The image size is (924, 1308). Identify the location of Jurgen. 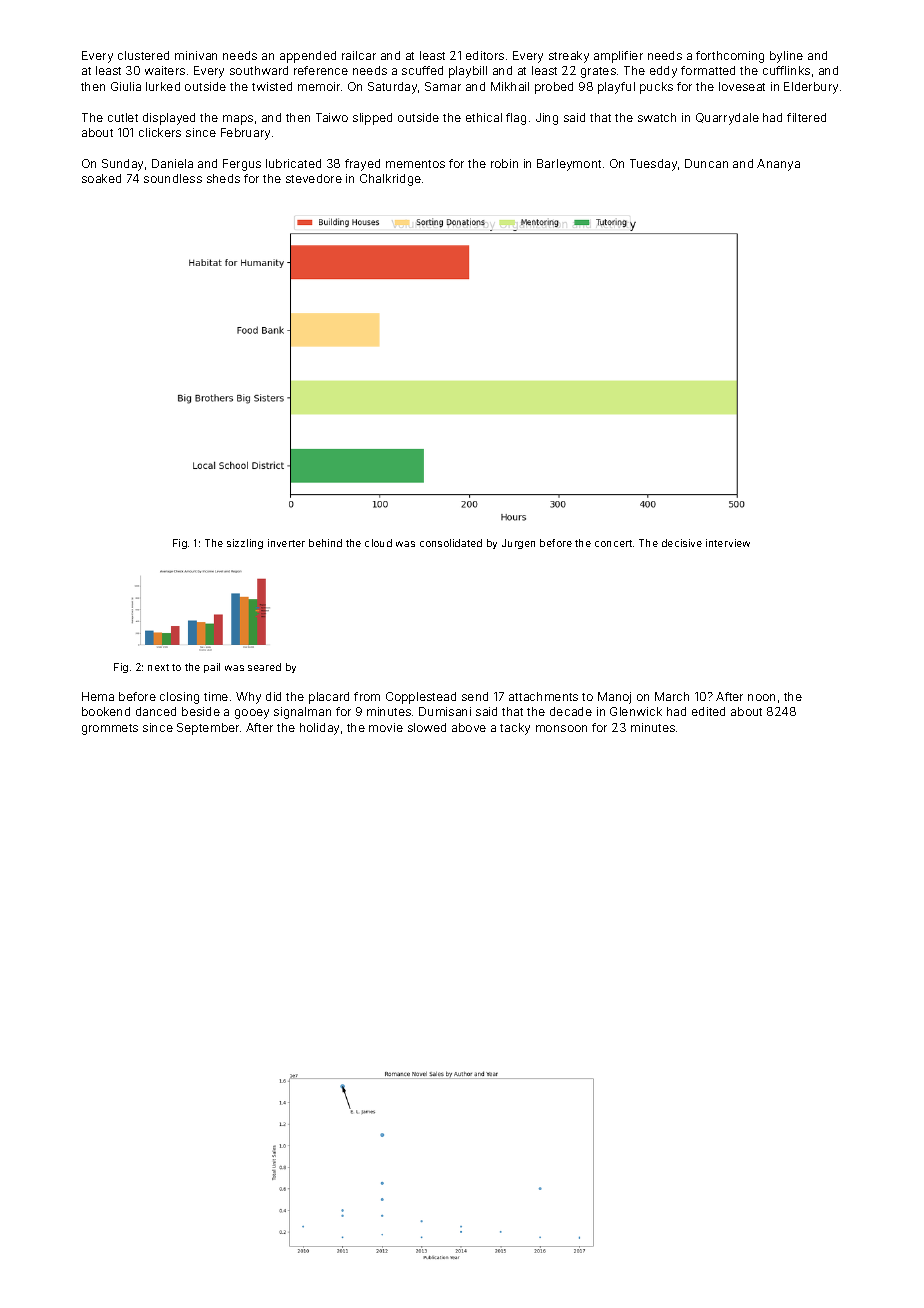
(518, 544).
